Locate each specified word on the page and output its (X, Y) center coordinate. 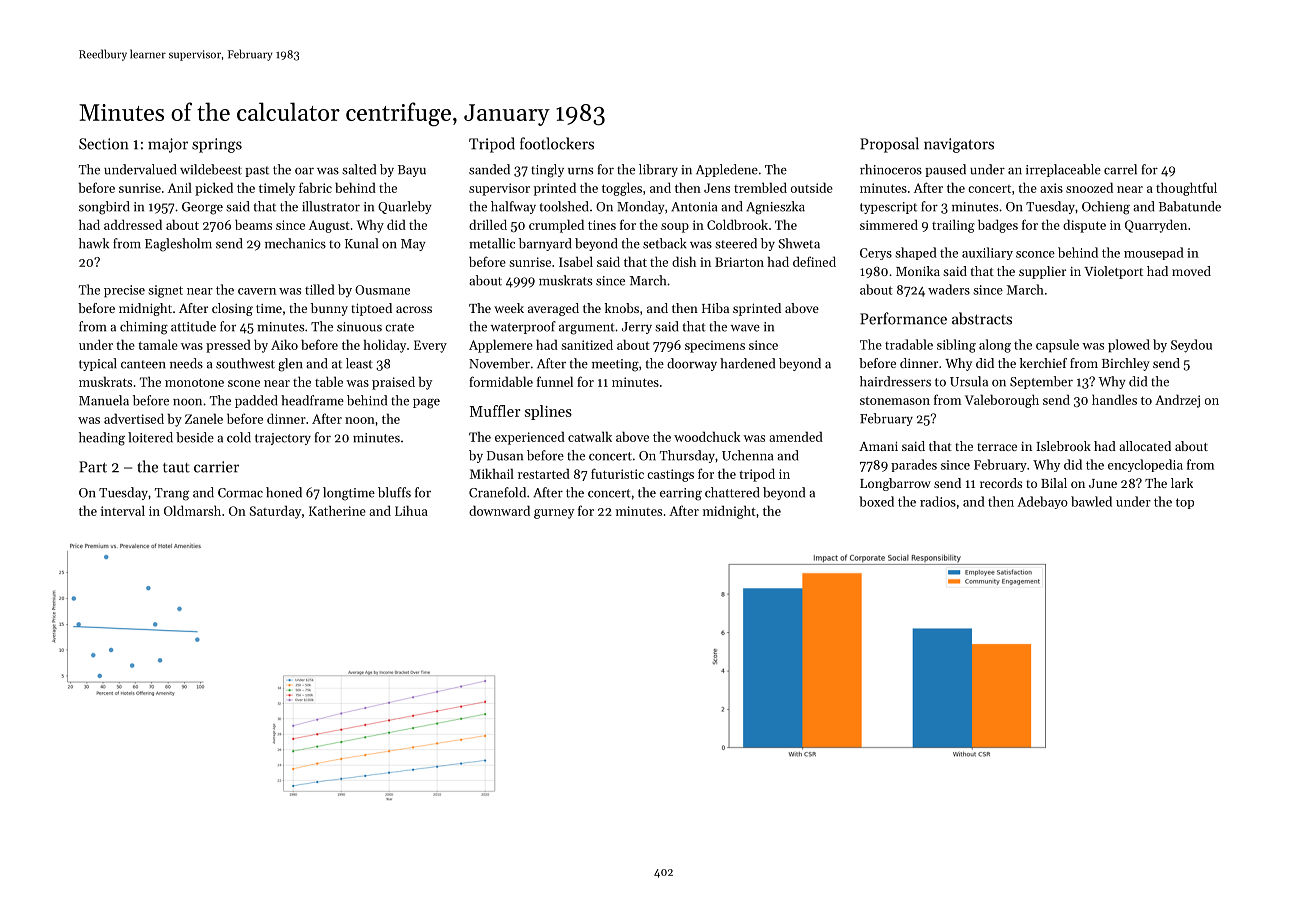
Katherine (337, 511)
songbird (104, 208)
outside (812, 187)
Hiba (715, 308)
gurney (554, 514)
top (1185, 503)
